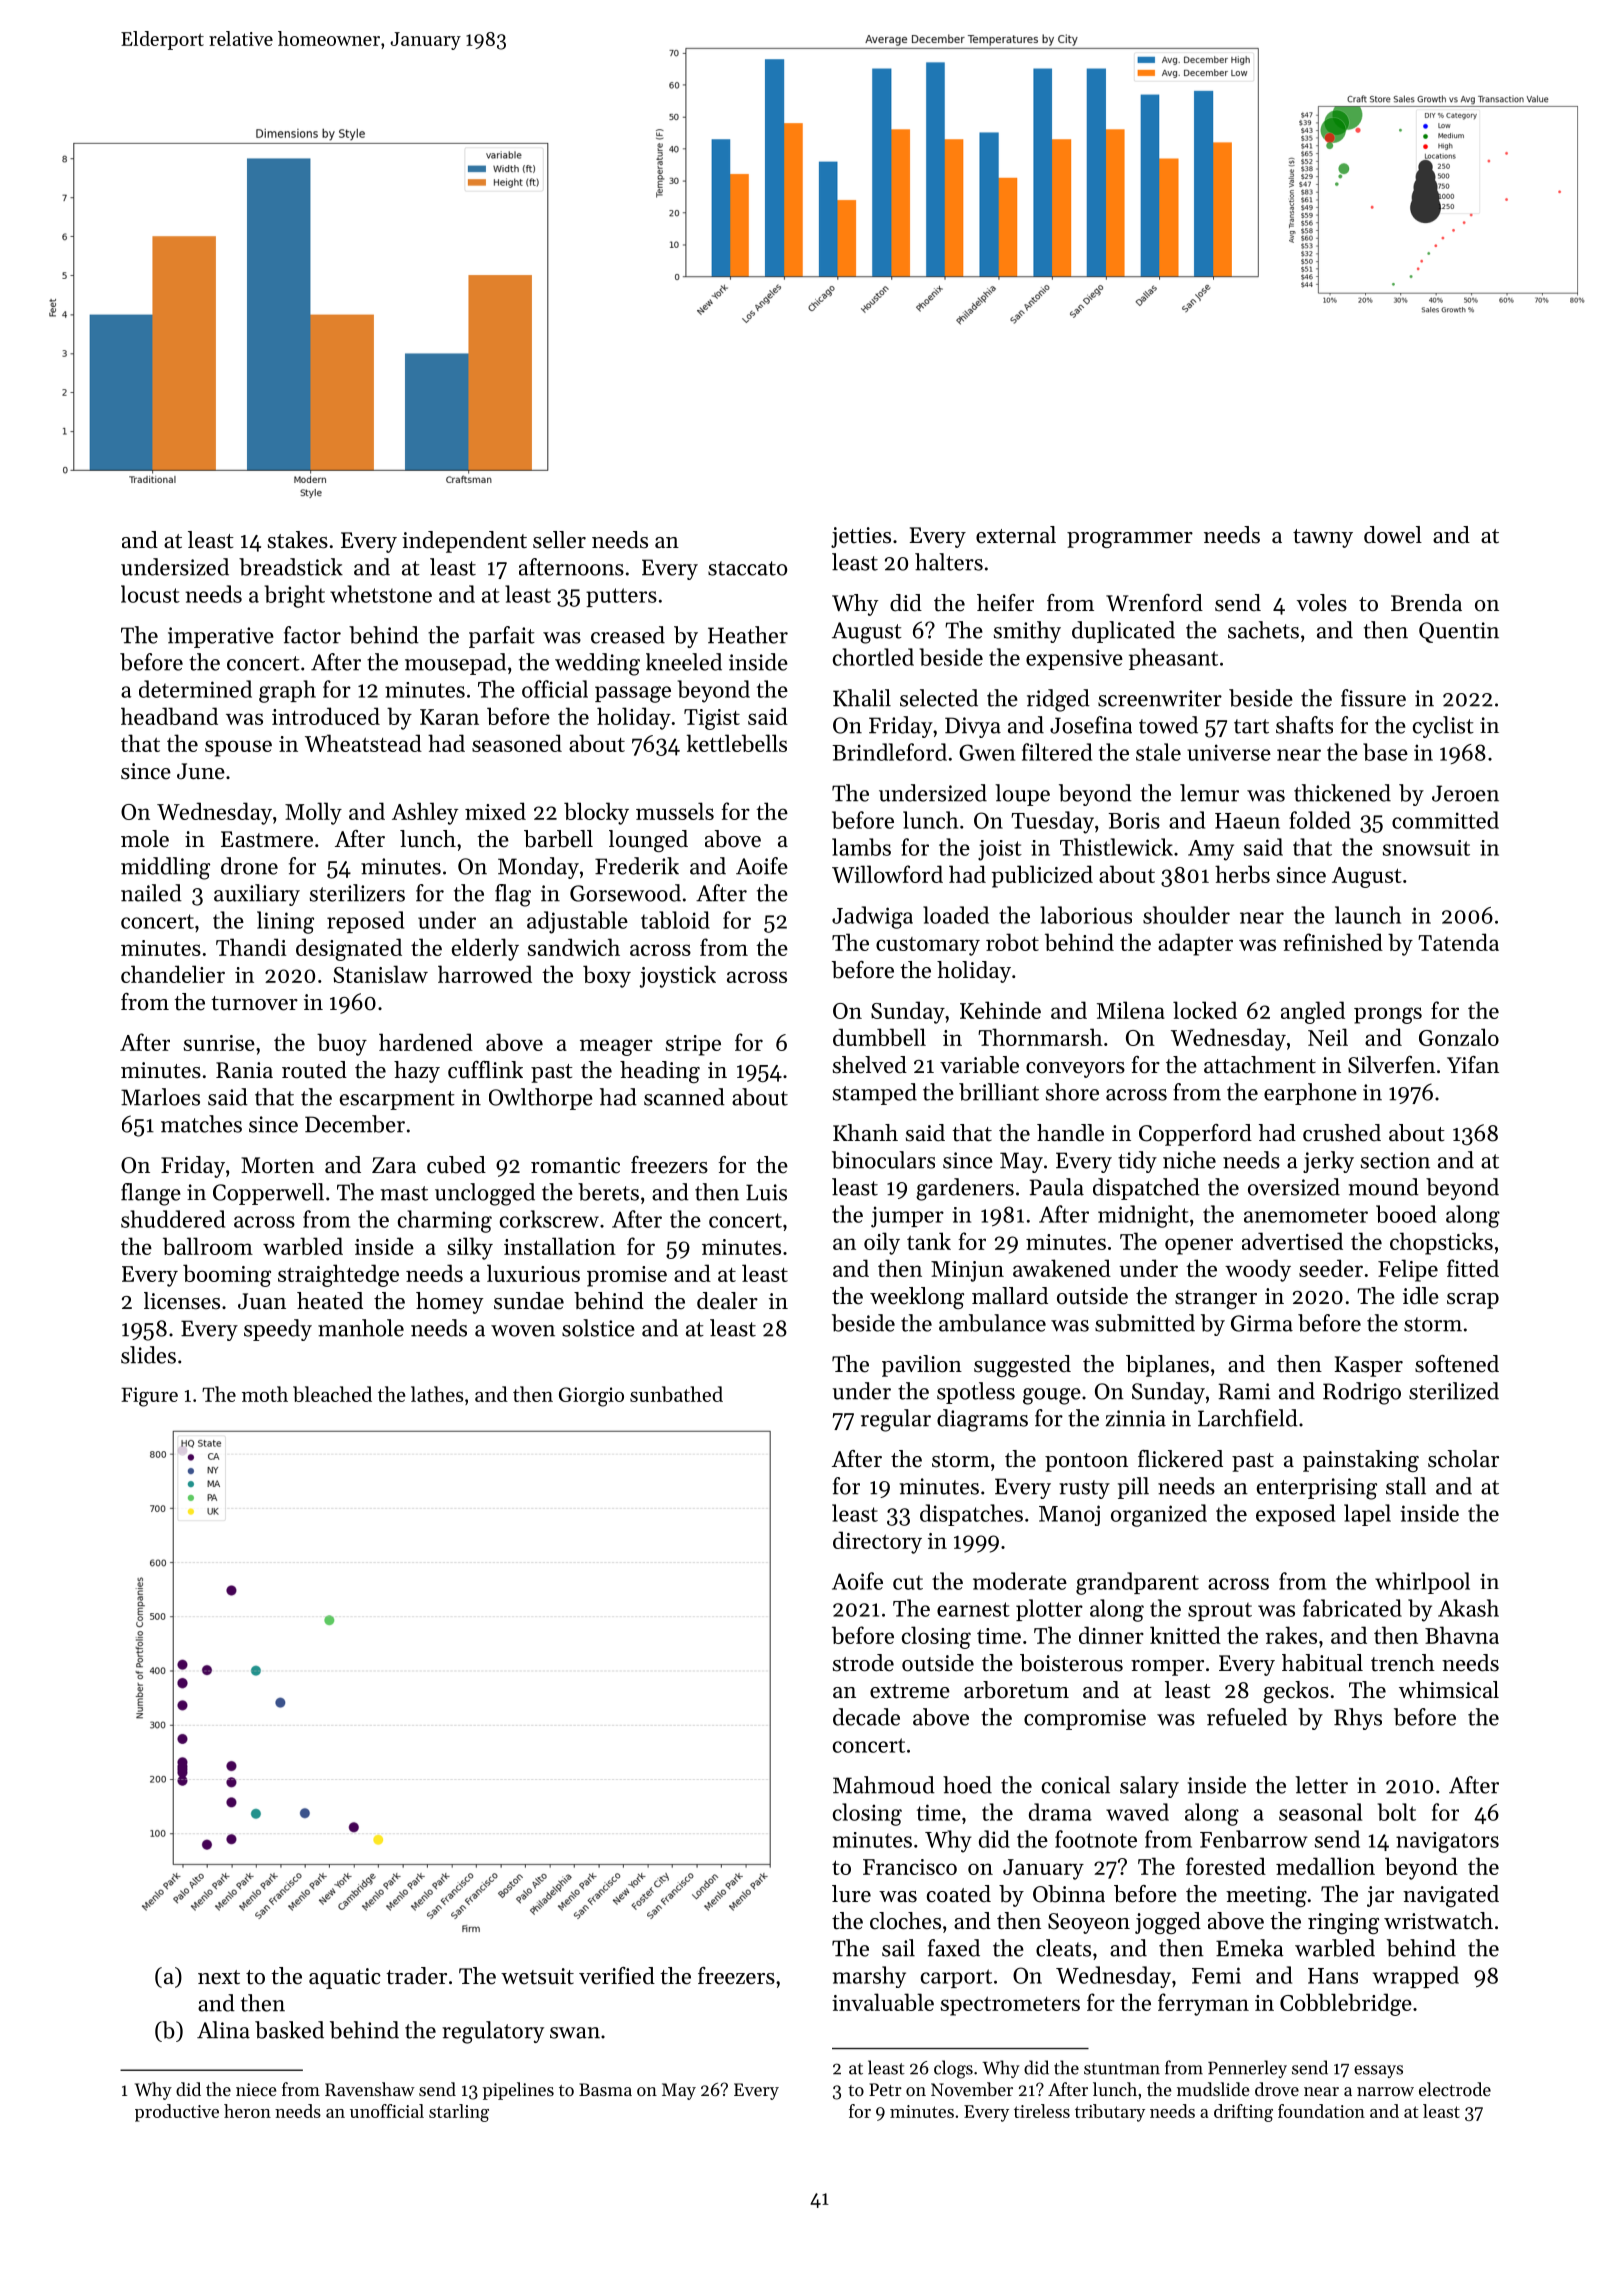 The width and height of the screenshot is (1620, 2292). Describe the element at coordinates (1154, 603) in the screenshot. I see `Wrenford` at that location.
